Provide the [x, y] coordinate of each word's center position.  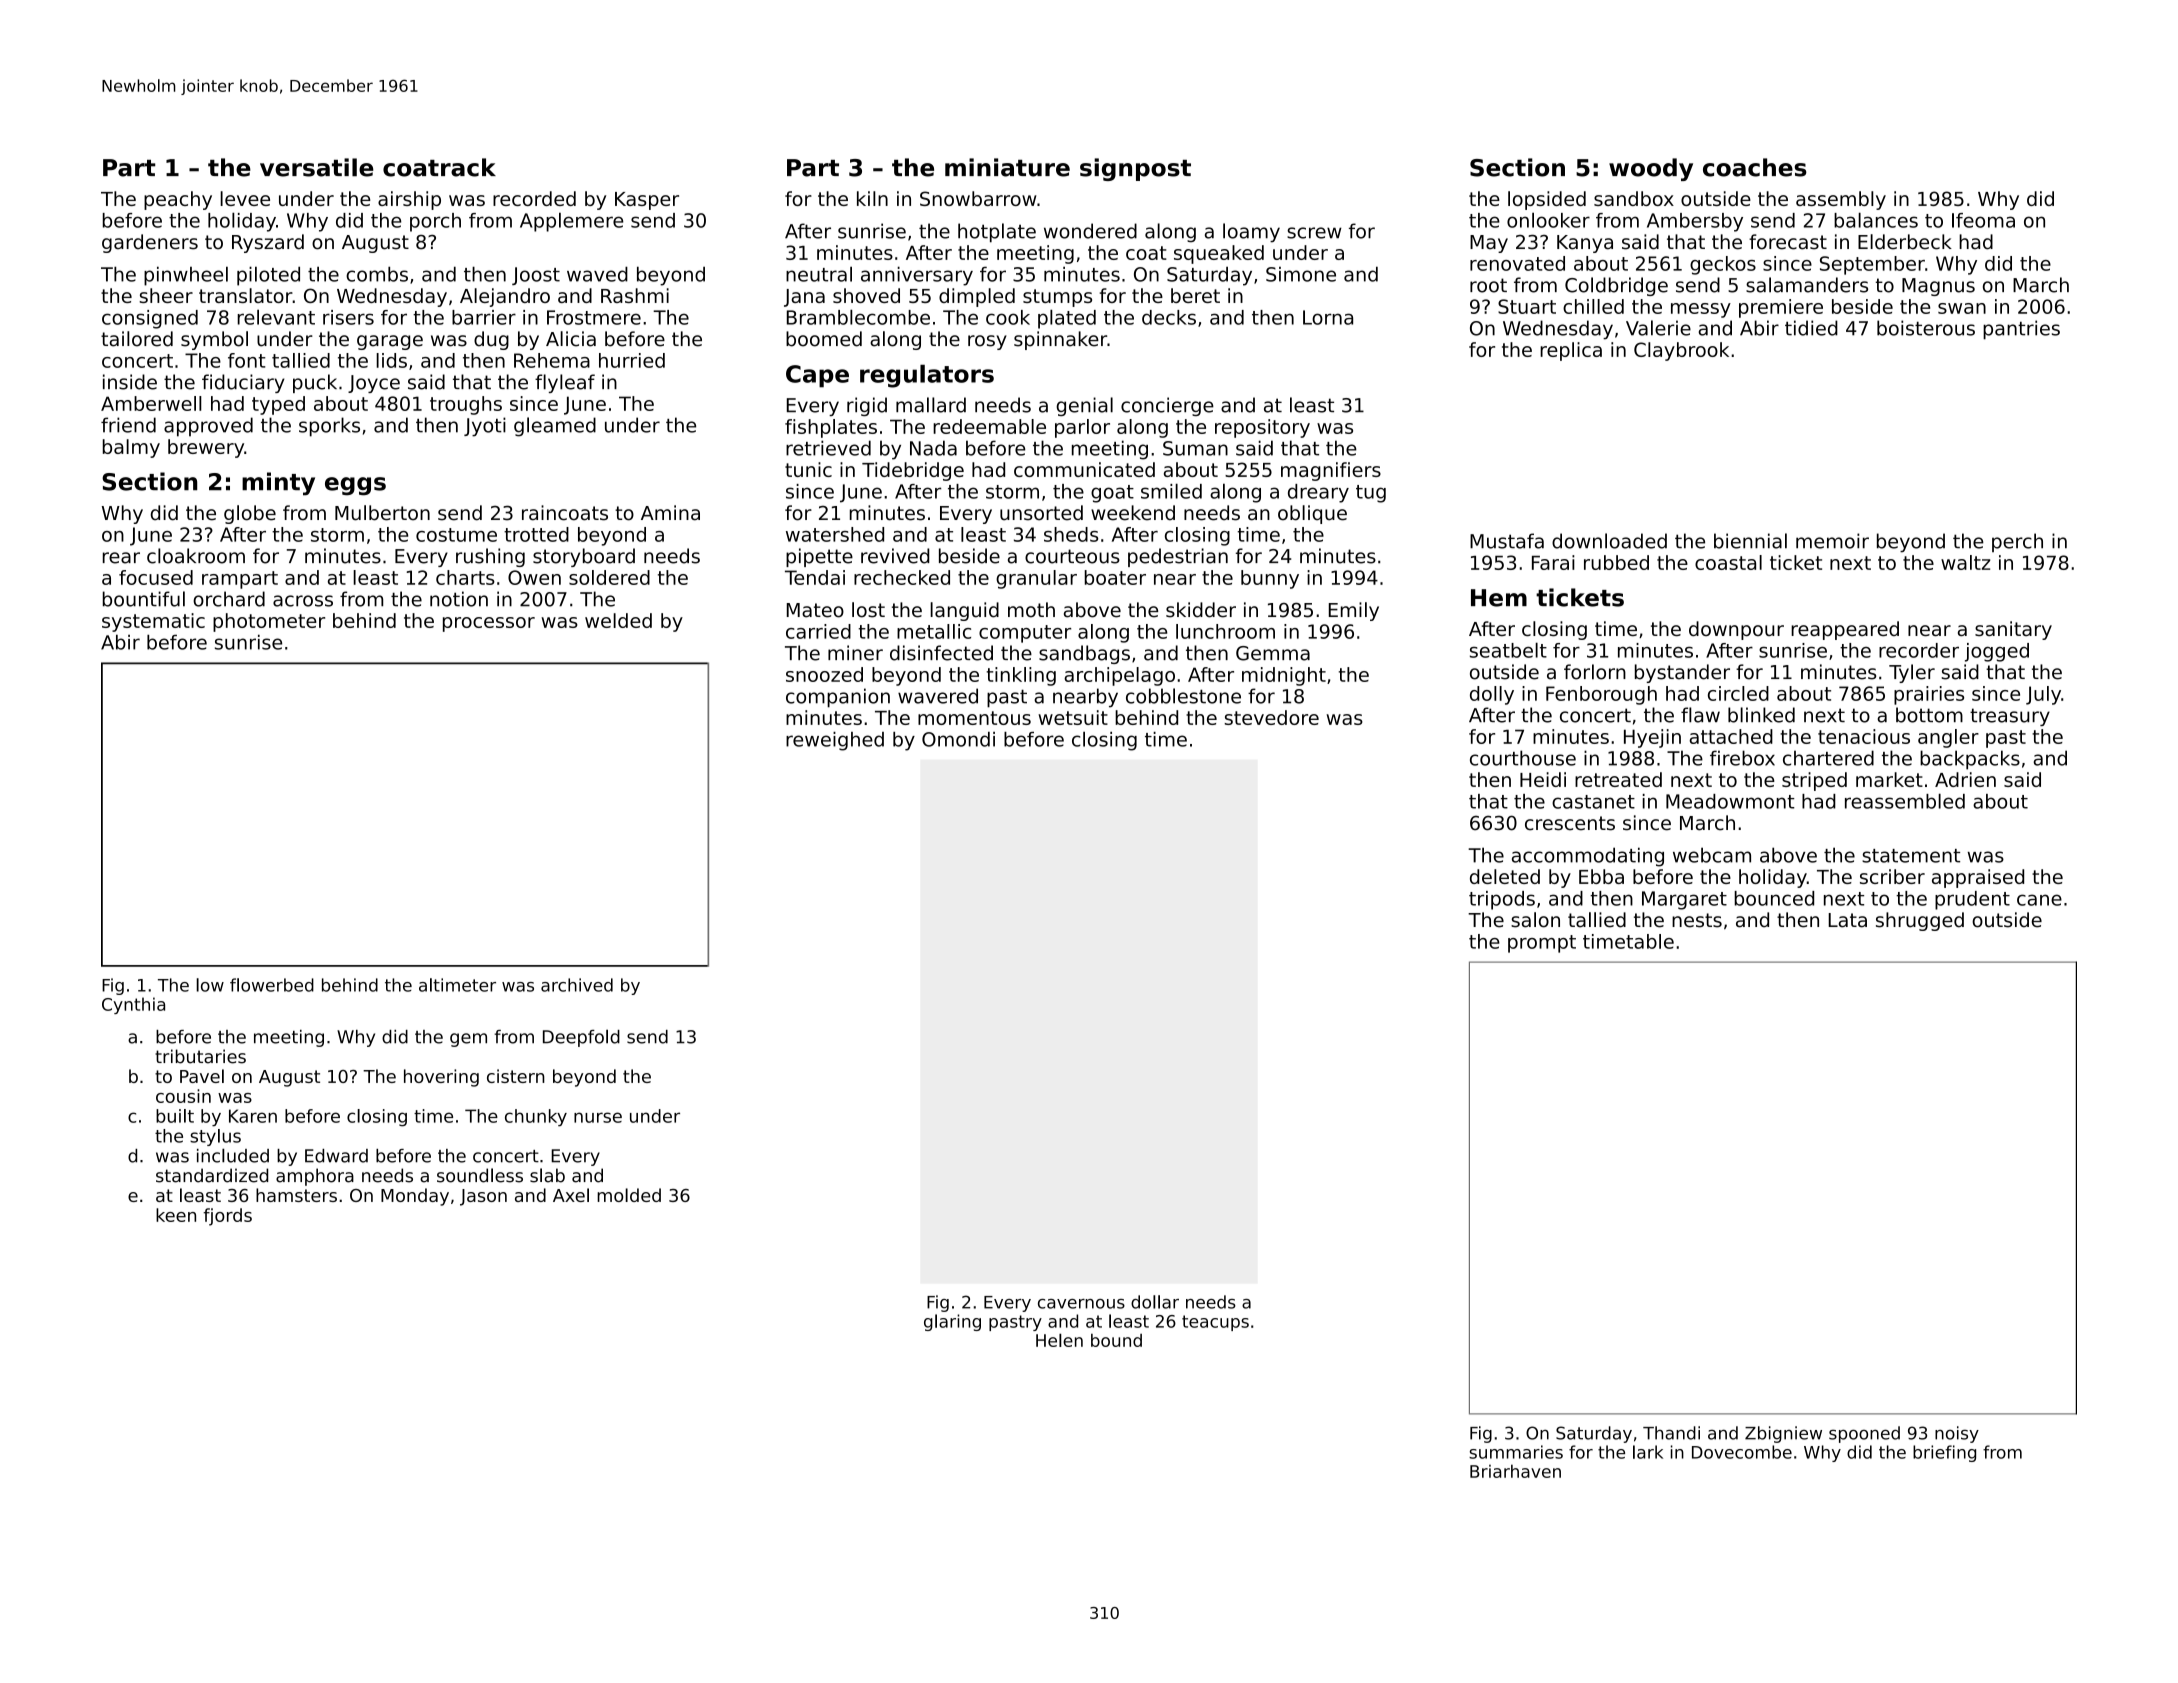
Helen [1059, 1340]
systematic [153, 622]
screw [1314, 233]
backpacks [1970, 760]
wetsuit [1073, 717]
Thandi [1671, 1433]
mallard [931, 405]
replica [1571, 351]
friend [128, 425]
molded [629, 1195]
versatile [317, 167]
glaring [952, 1322]
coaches [1755, 167]
